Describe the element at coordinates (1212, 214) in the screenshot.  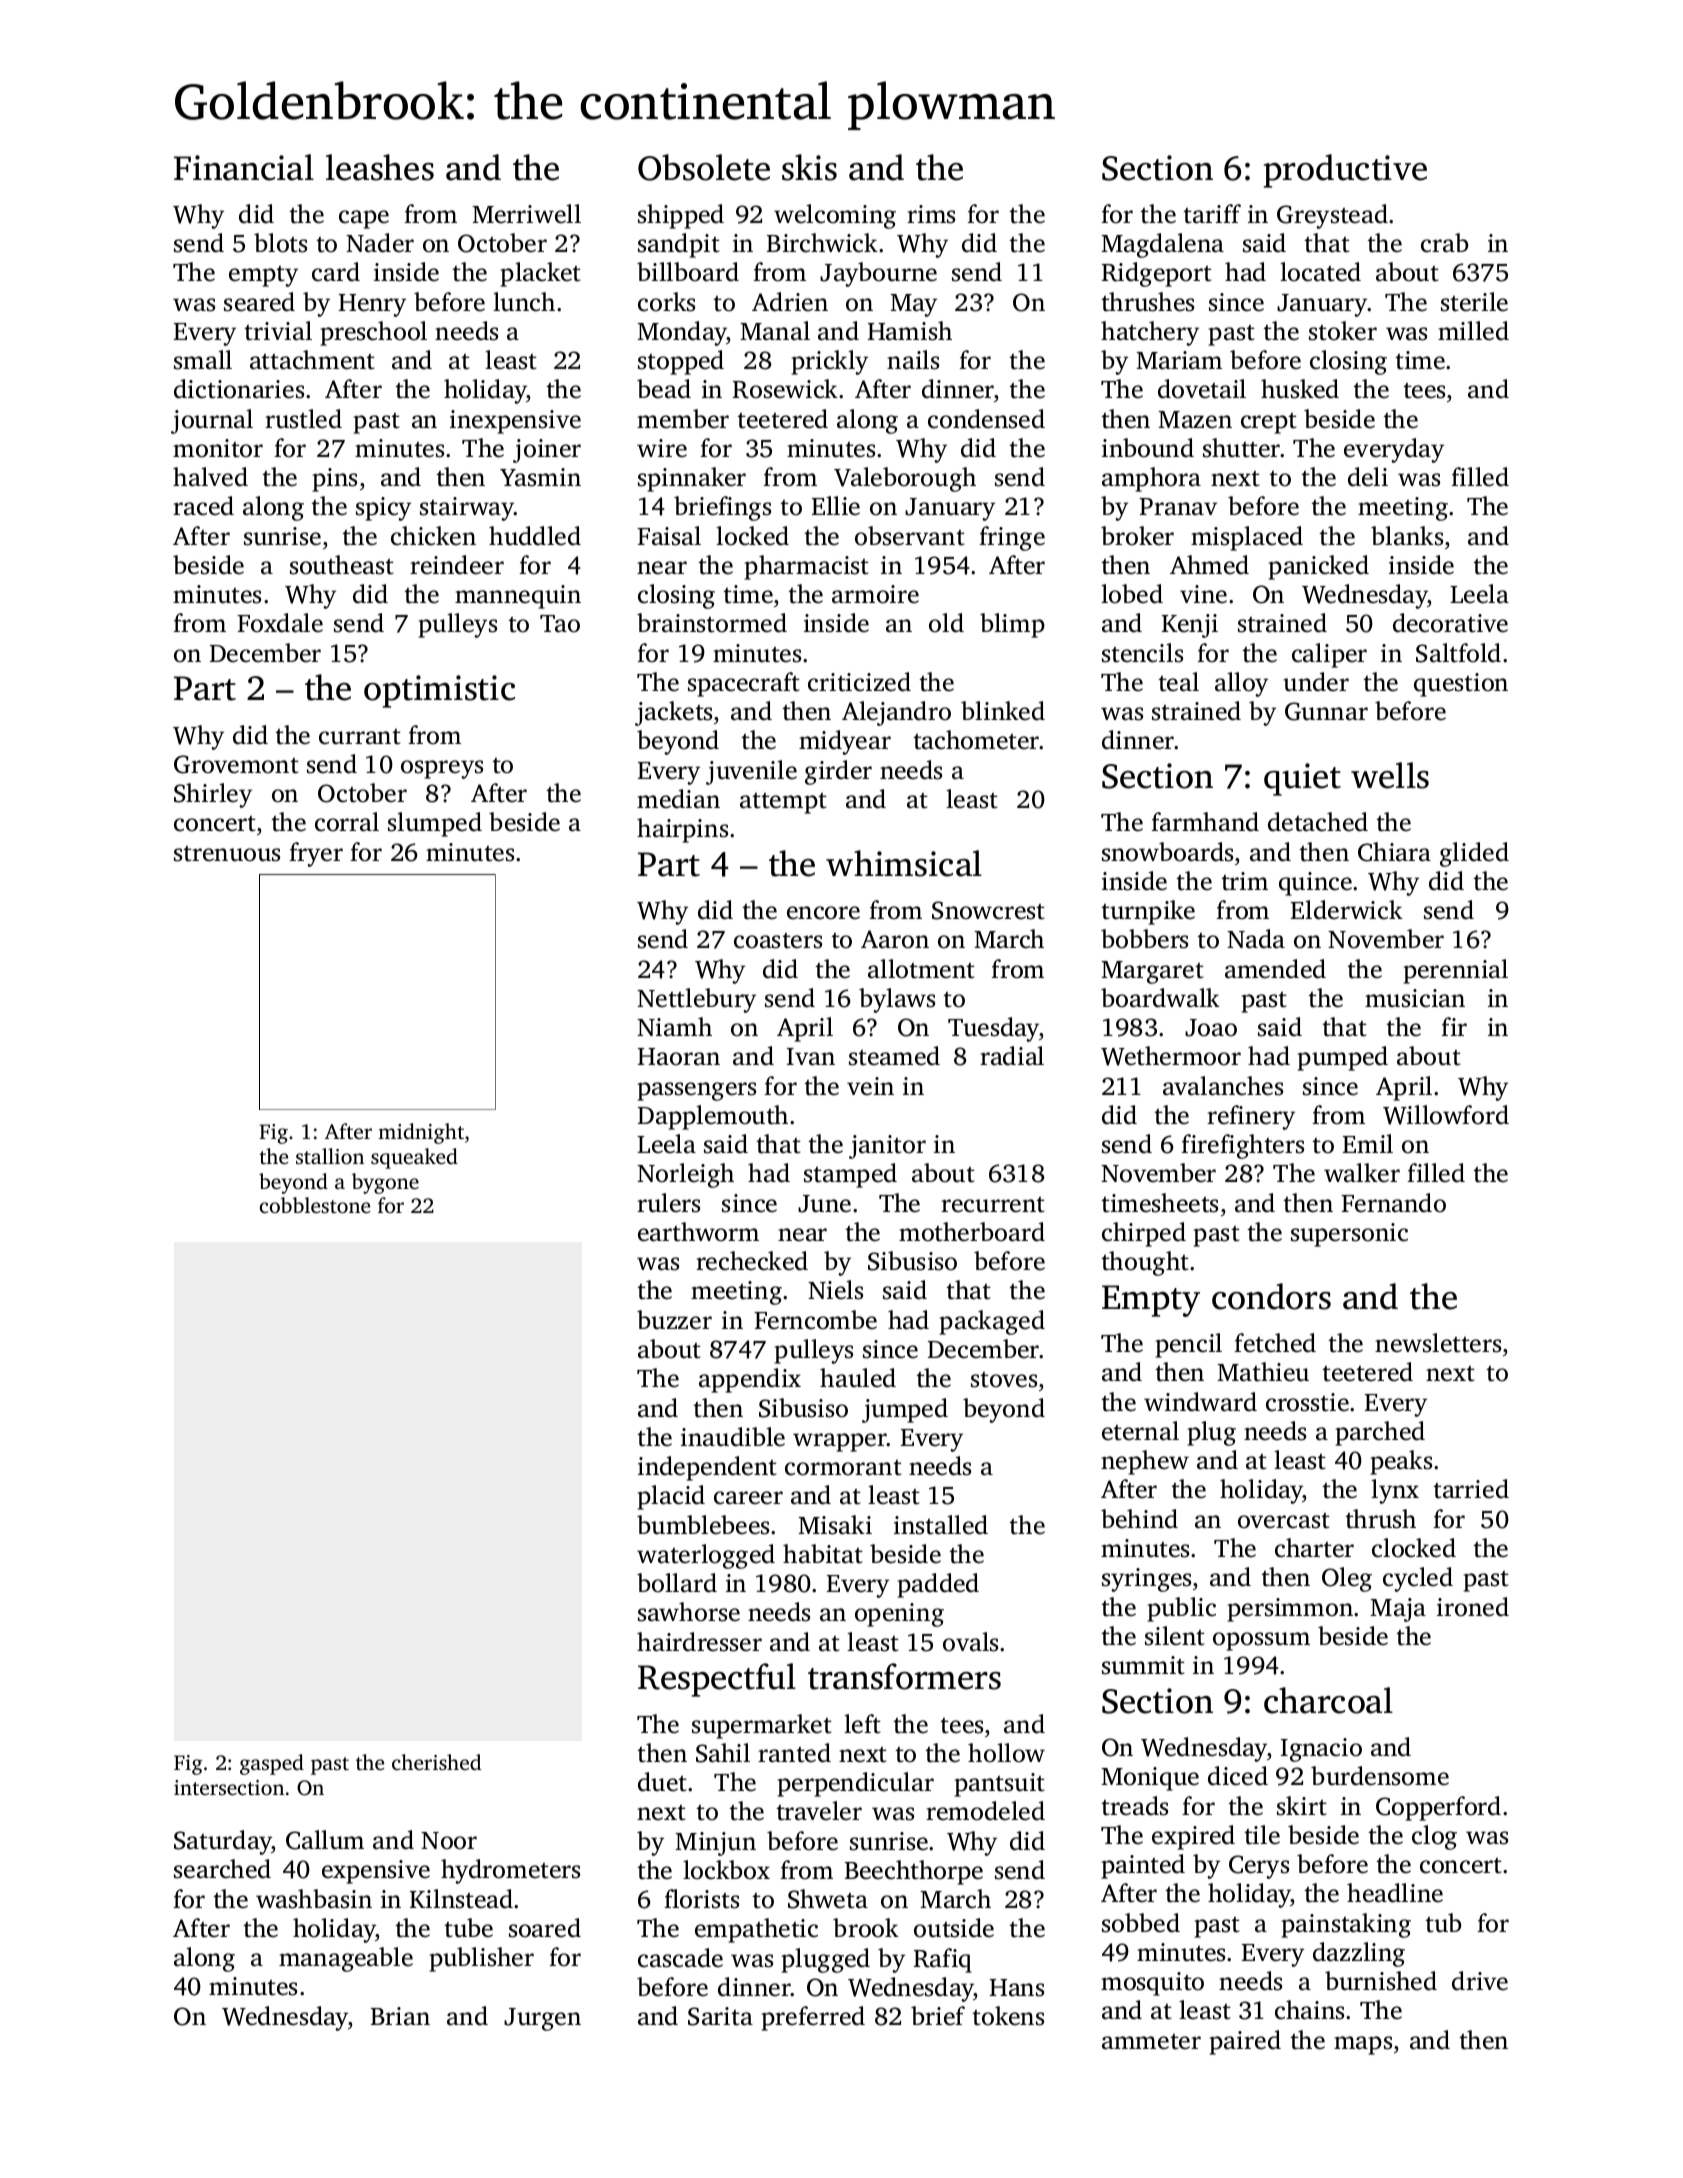
I see `tariff` at that location.
